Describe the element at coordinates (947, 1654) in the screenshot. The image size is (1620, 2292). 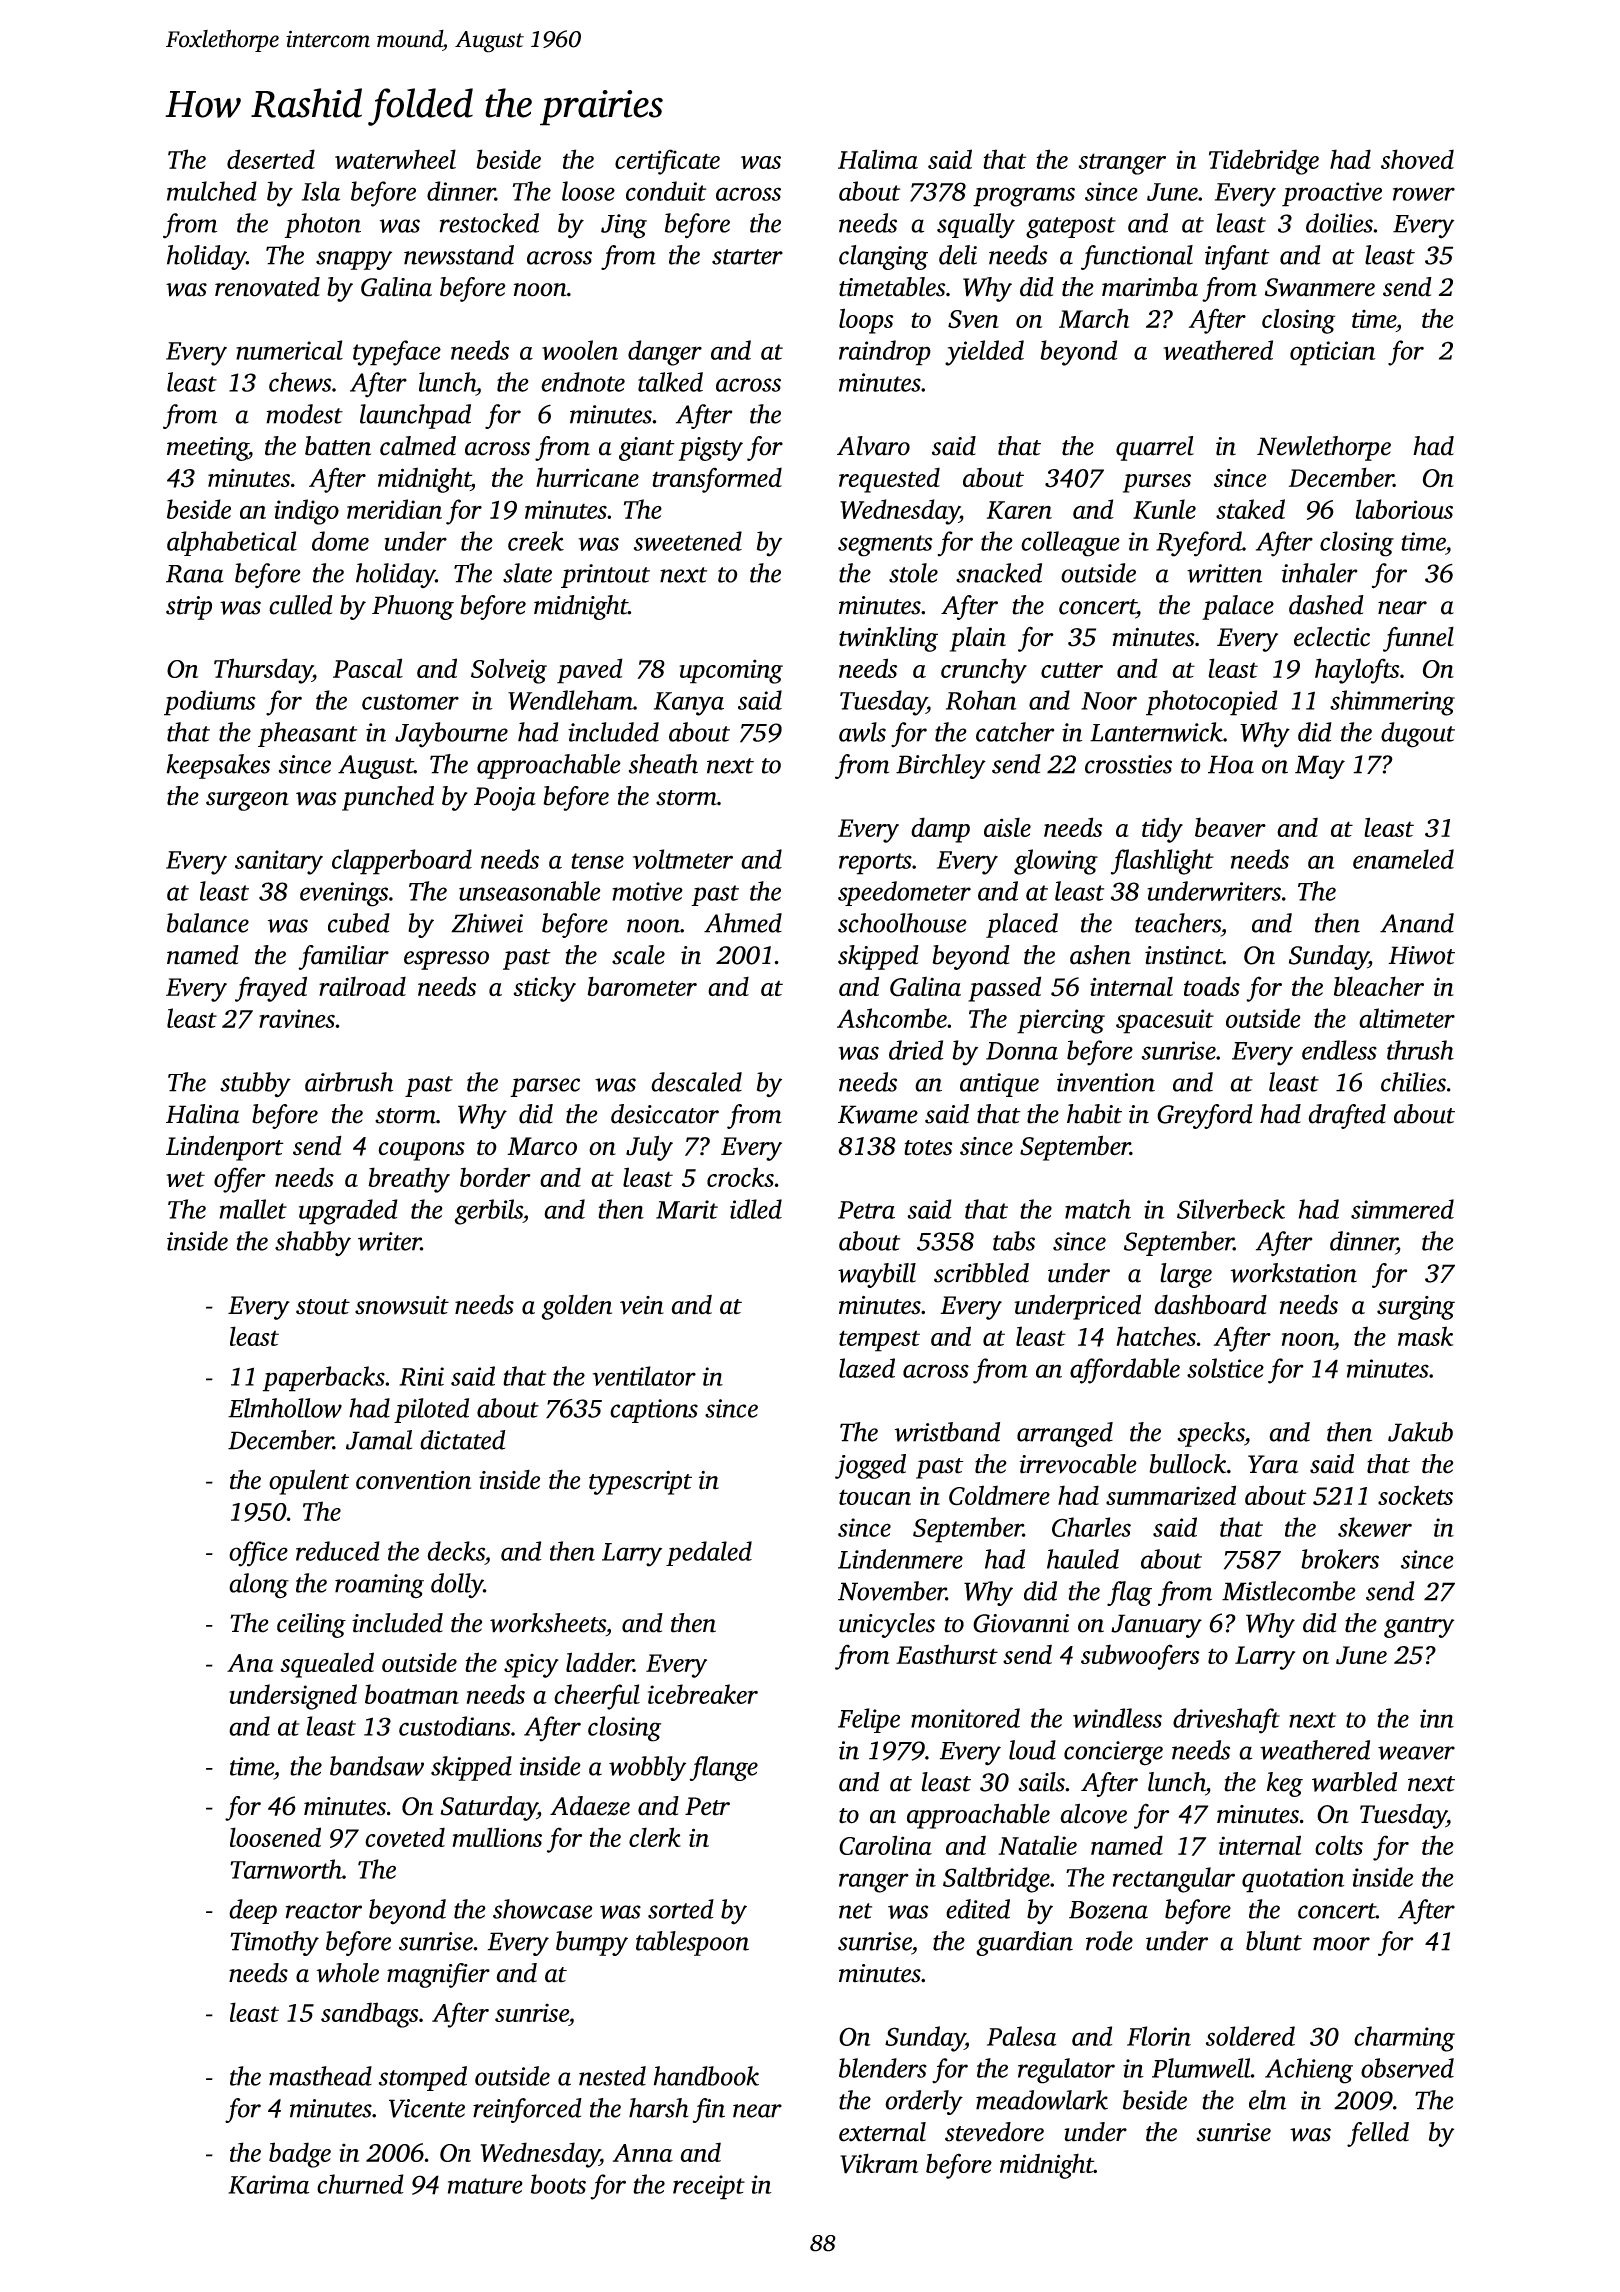
I see `Easthurst` at that location.
